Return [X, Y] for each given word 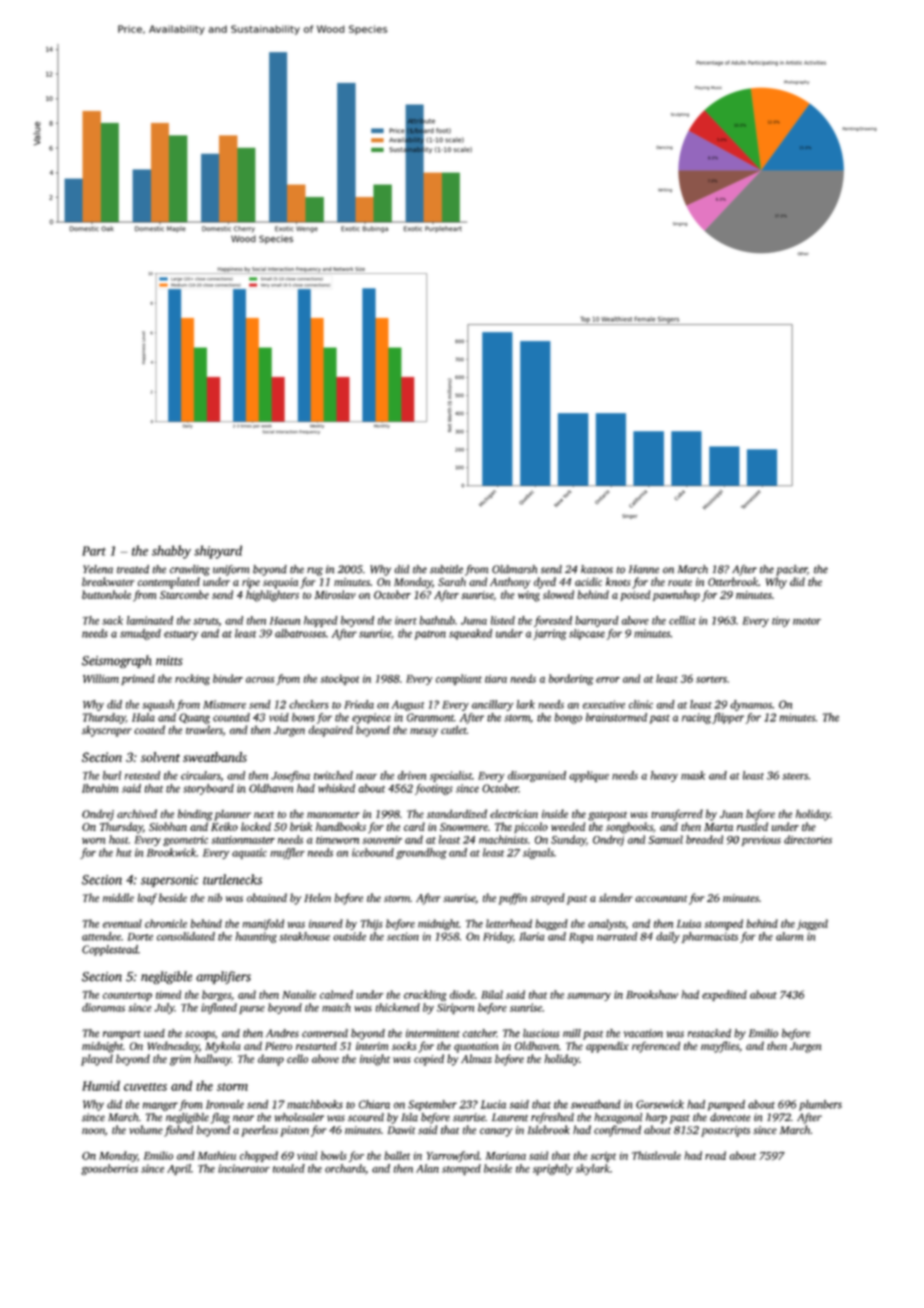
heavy [664, 776]
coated [149, 729]
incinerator [244, 1168]
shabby [171, 552]
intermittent [433, 1033]
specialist [451, 776]
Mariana [506, 1156]
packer [791, 570]
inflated [219, 1008]
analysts [606, 924]
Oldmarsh [514, 569]
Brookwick [172, 852]
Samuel [665, 839]
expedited [724, 995]
